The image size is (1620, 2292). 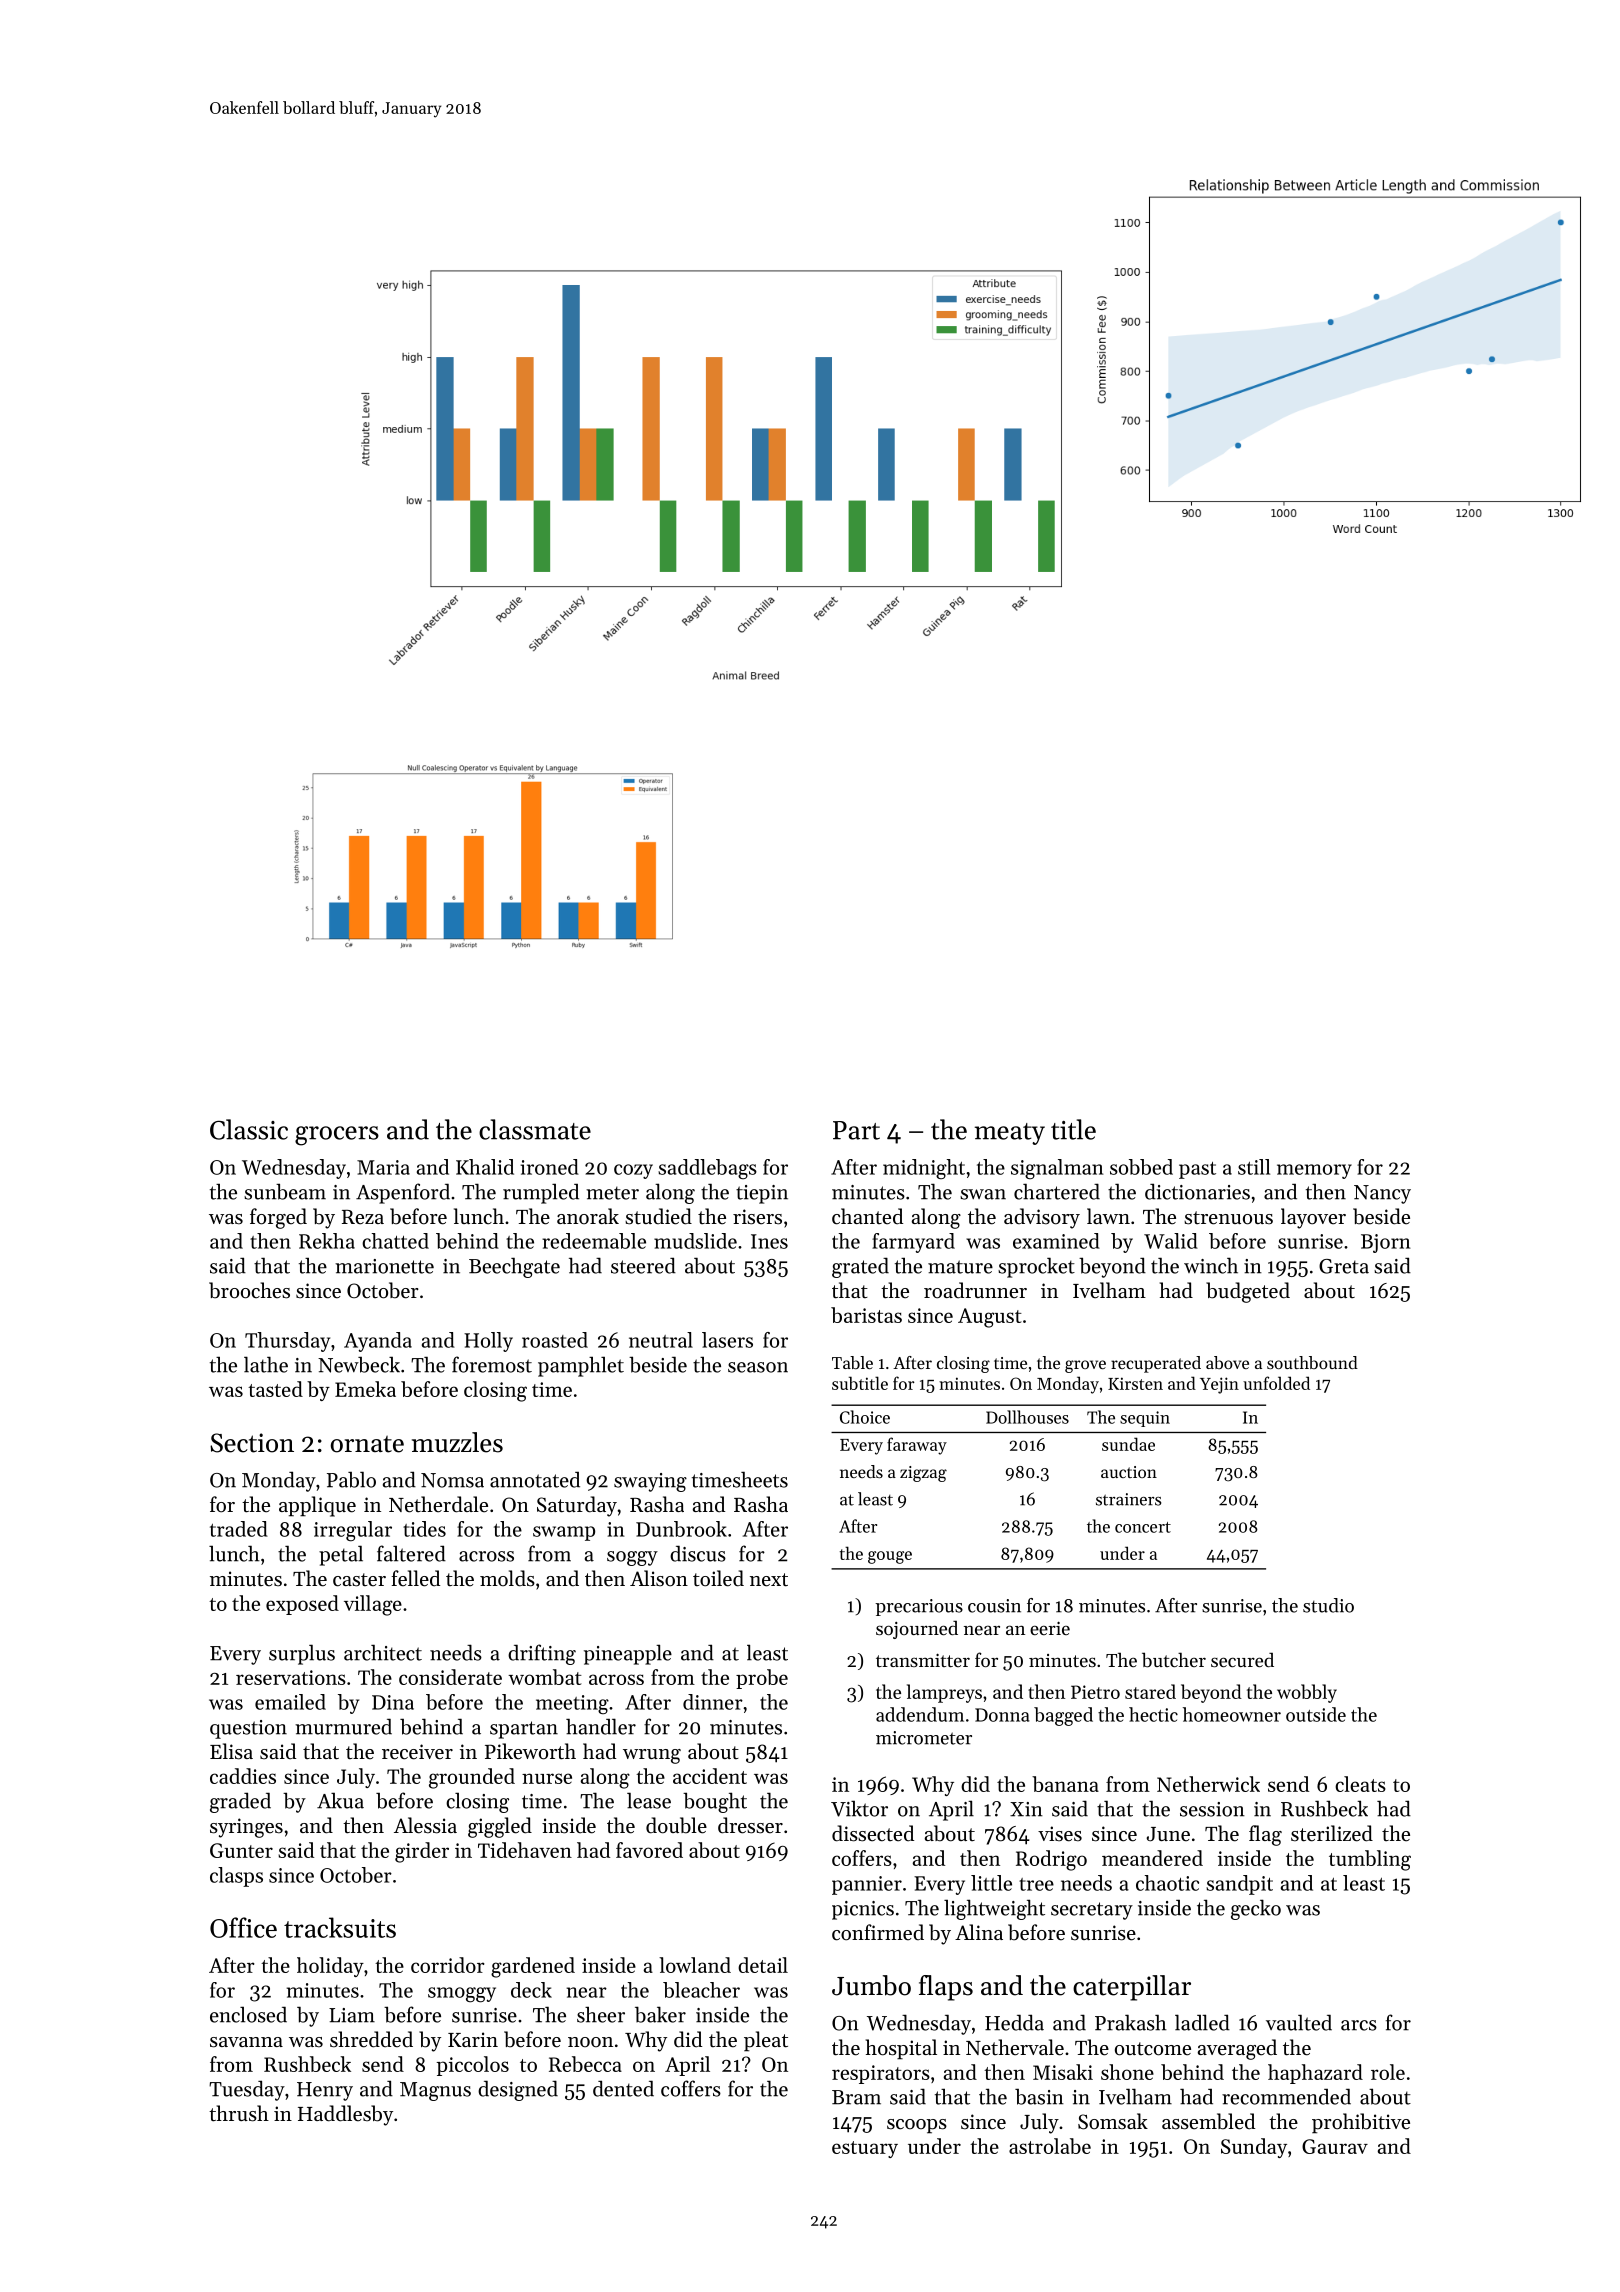 What do you see at coordinates (1010, 1134) in the screenshot?
I see `meaty` at bounding box center [1010, 1134].
